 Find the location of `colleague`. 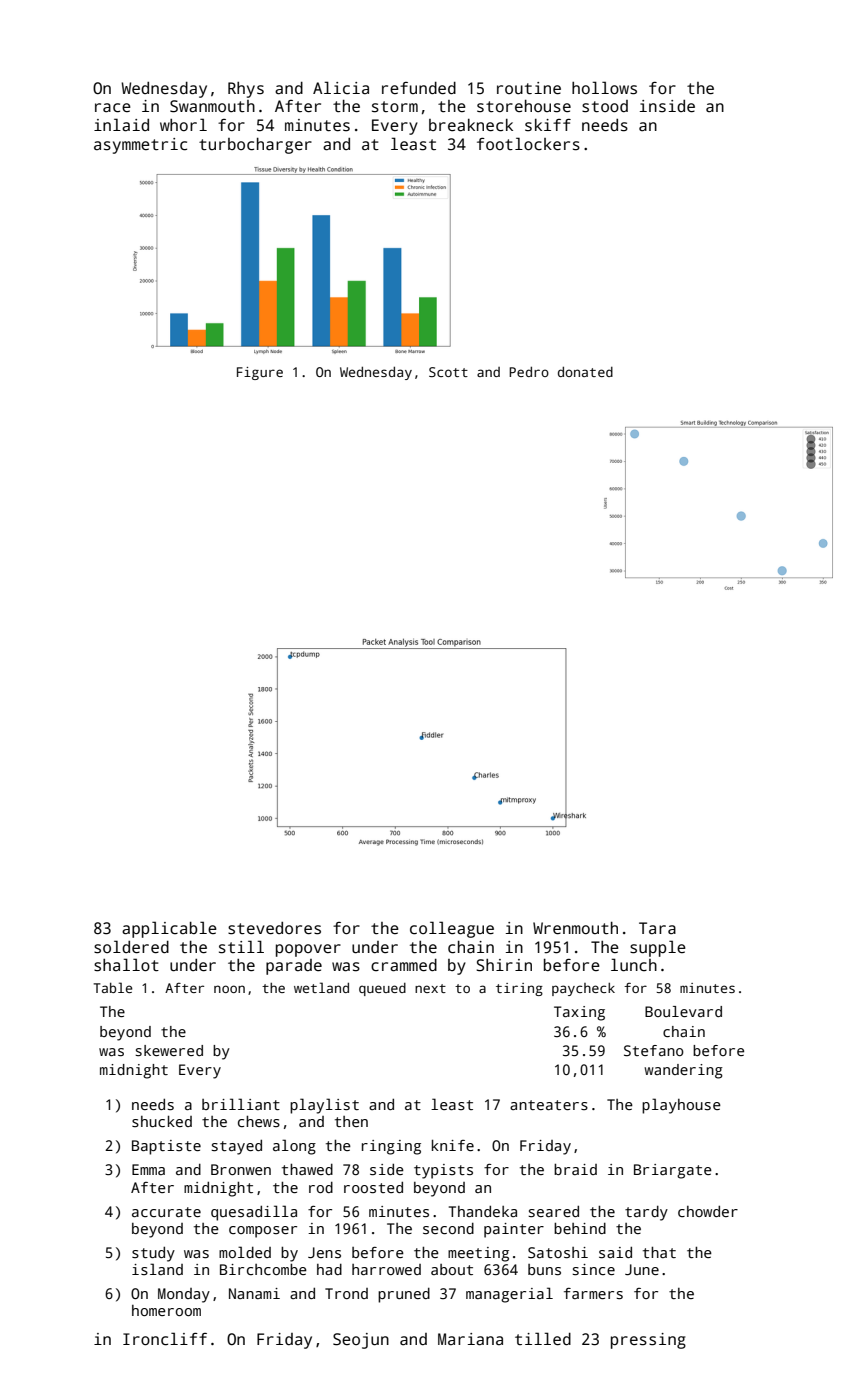

colleague is located at coordinates (452, 929).
